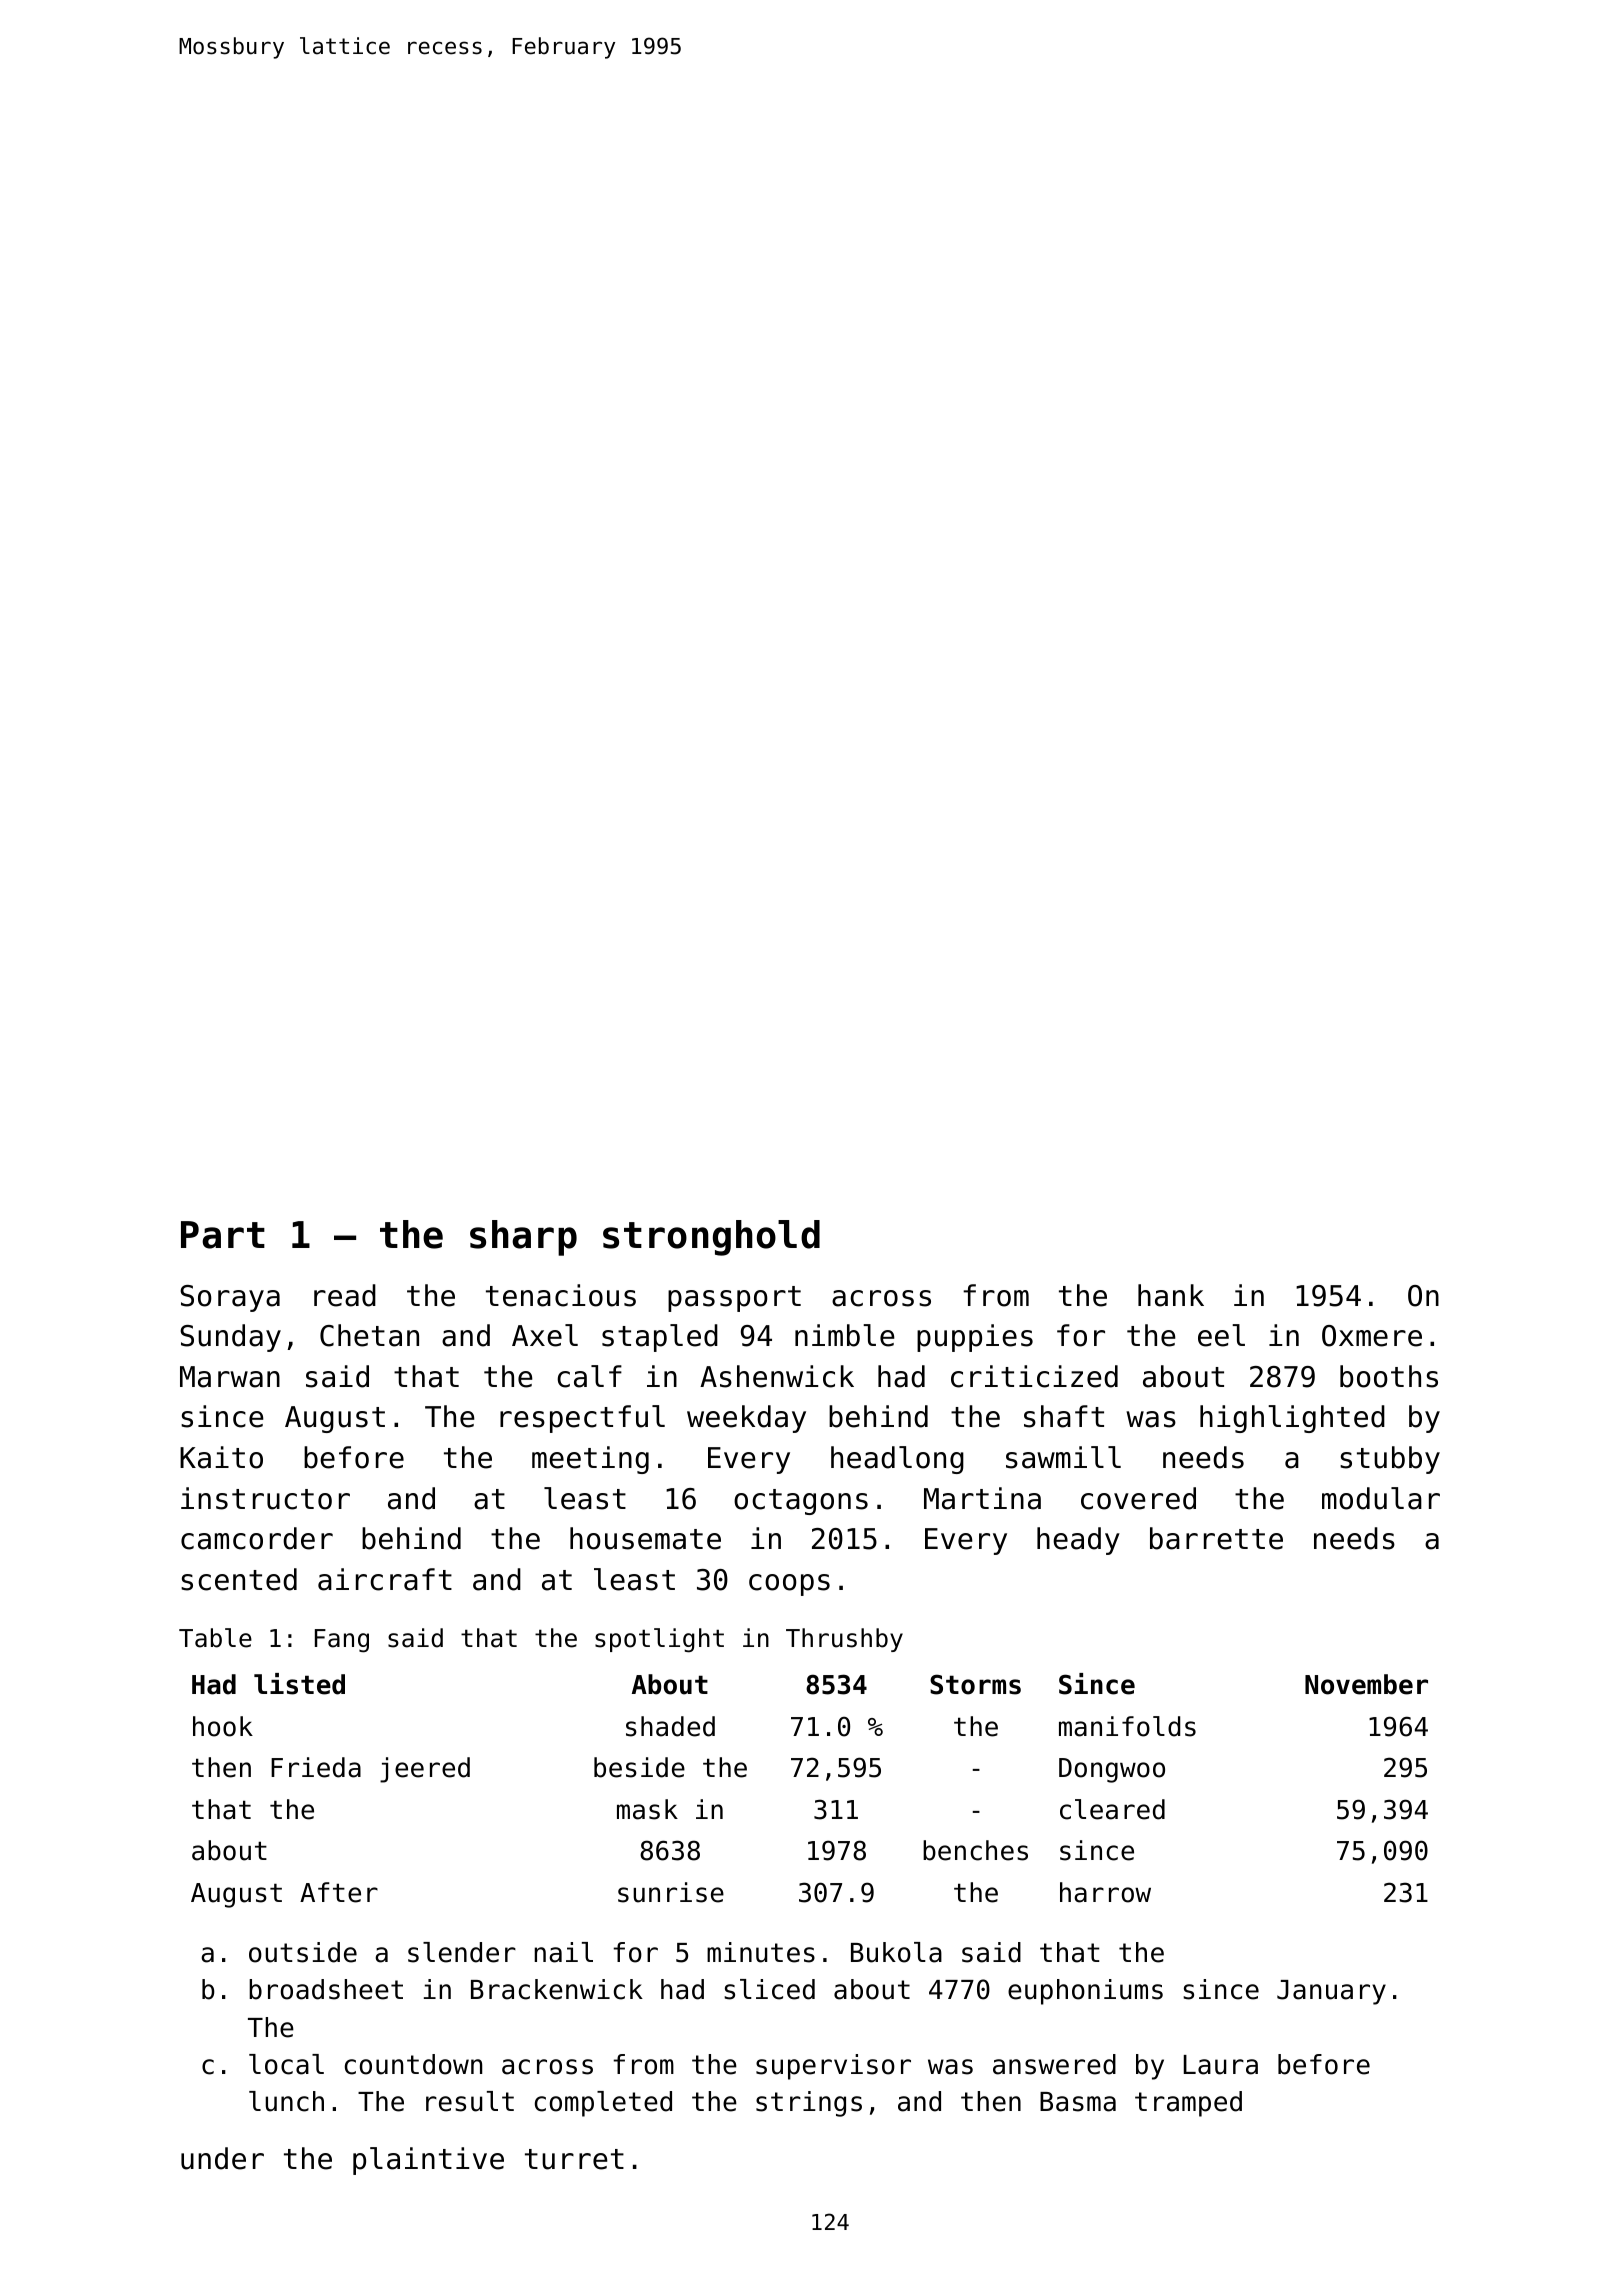  What do you see at coordinates (670, 1726) in the screenshot?
I see `shaded` at bounding box center [670, 1726].
